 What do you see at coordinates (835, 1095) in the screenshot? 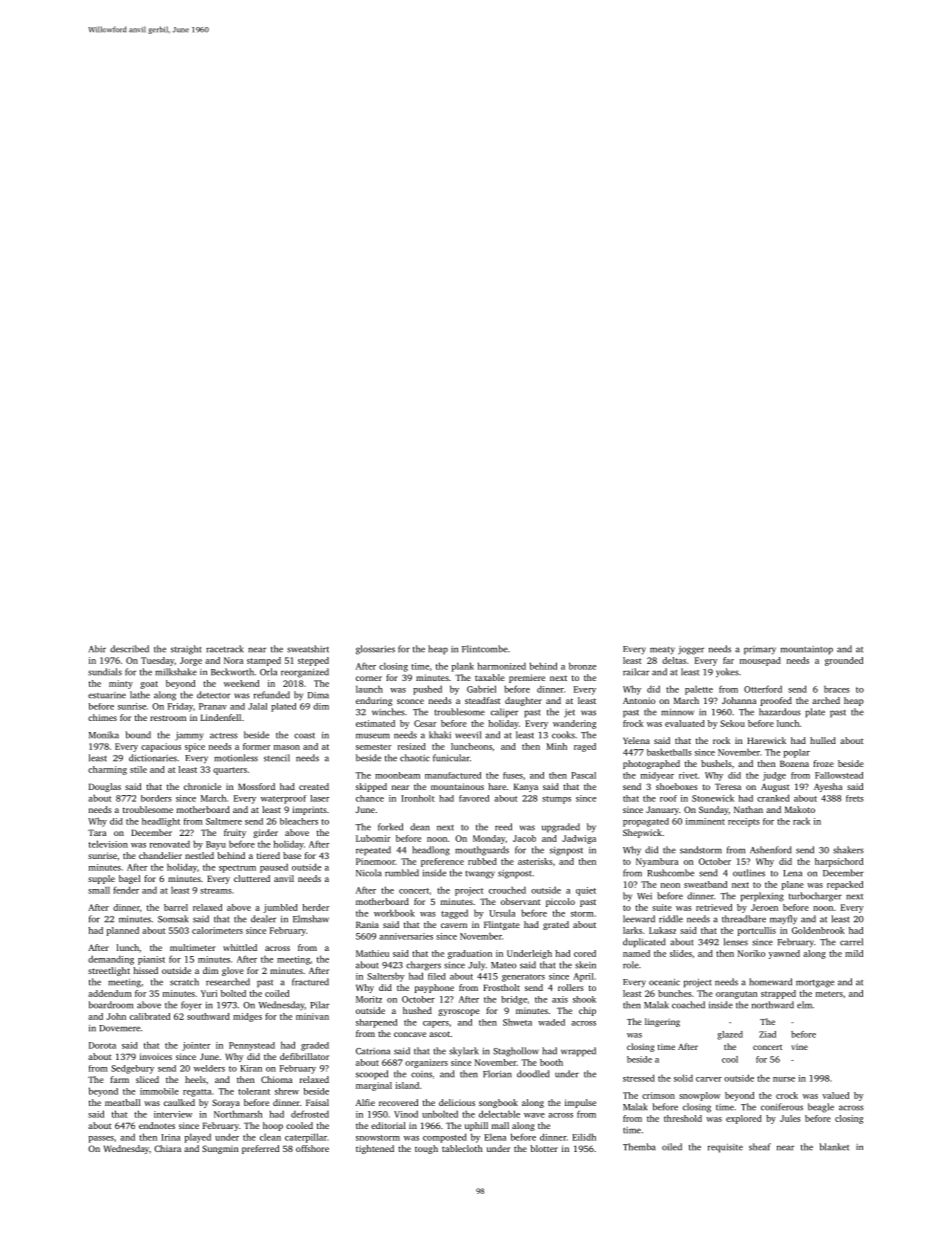
I see `valued` at bounding box center [835, 1095].
